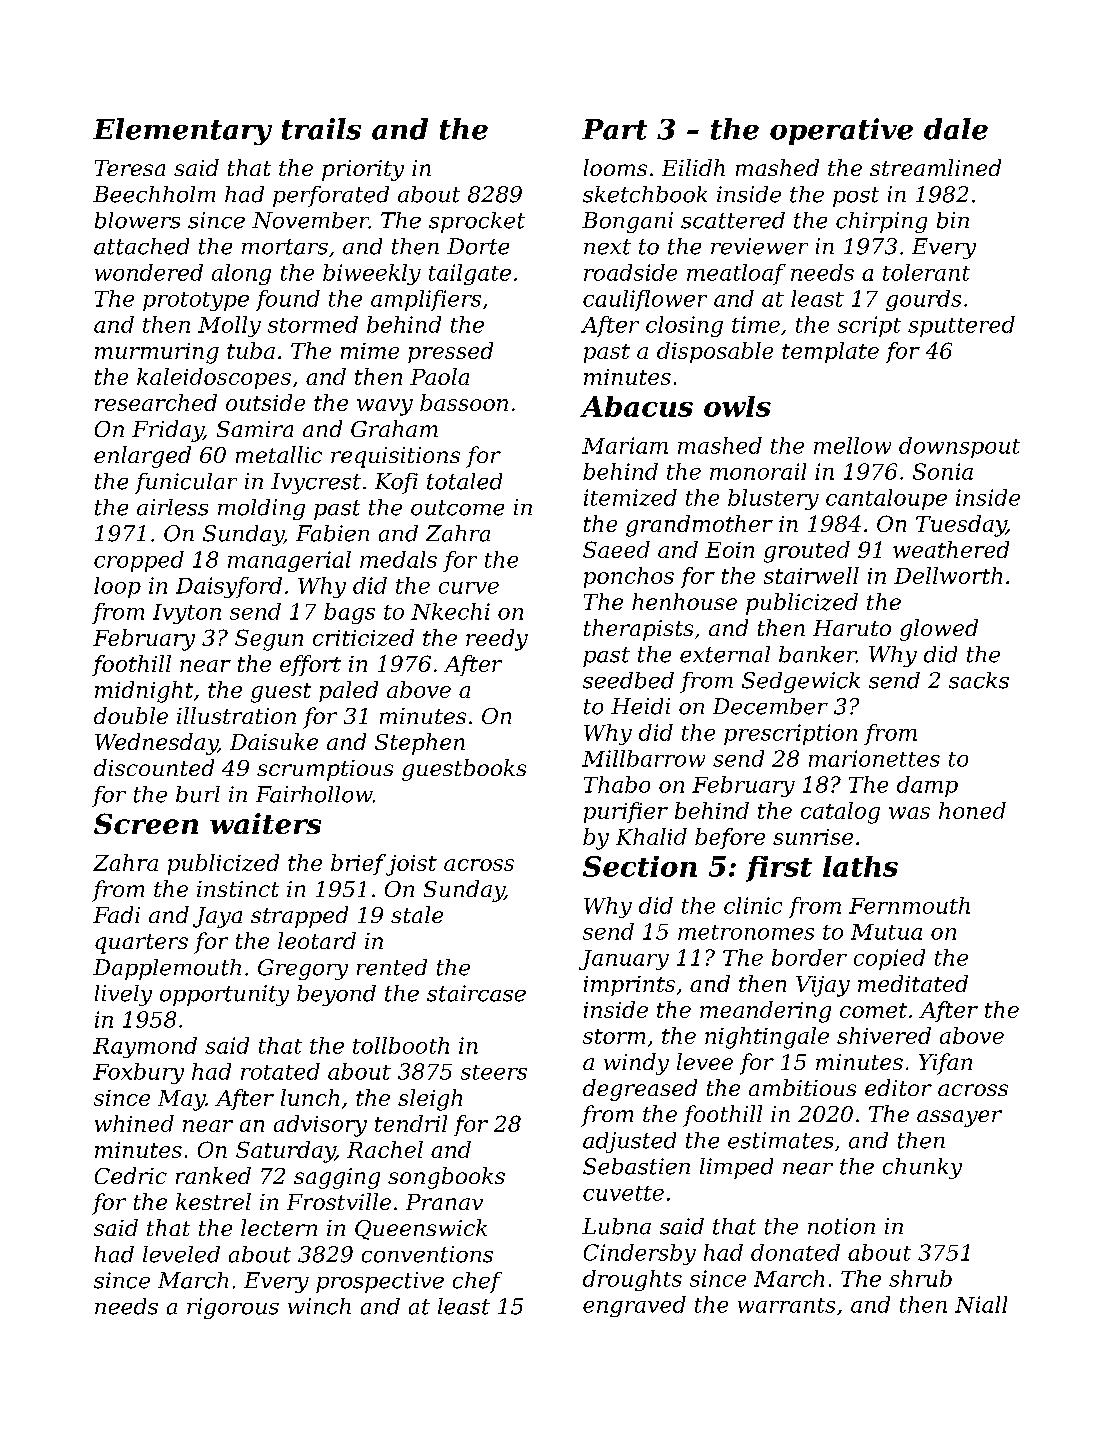 Image resolution: width=1118 pixels, height=1447 pixels. What do you see at coordinates (636, 1064) in the screenshot?
I see `windy` at bounding box center [636, 1064].
